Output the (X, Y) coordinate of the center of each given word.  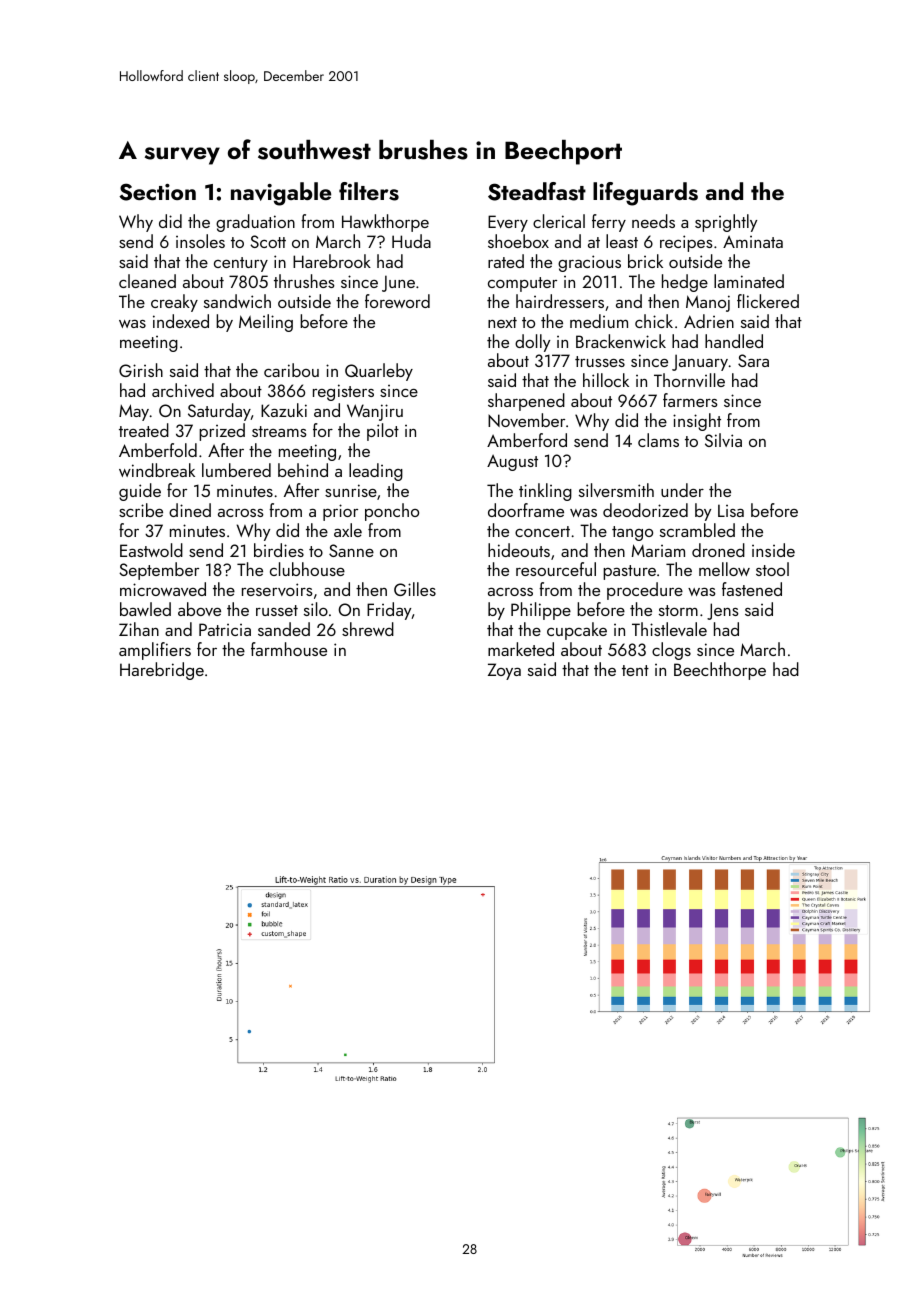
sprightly (726, 223)
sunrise (351, 490)
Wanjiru (375, 412)
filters (369, 191)
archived (183, 390)
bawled (145, 609)
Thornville (689, 380)
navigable (281, 194)
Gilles (415, 589)
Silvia (723, 440)
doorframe (526, 510)
